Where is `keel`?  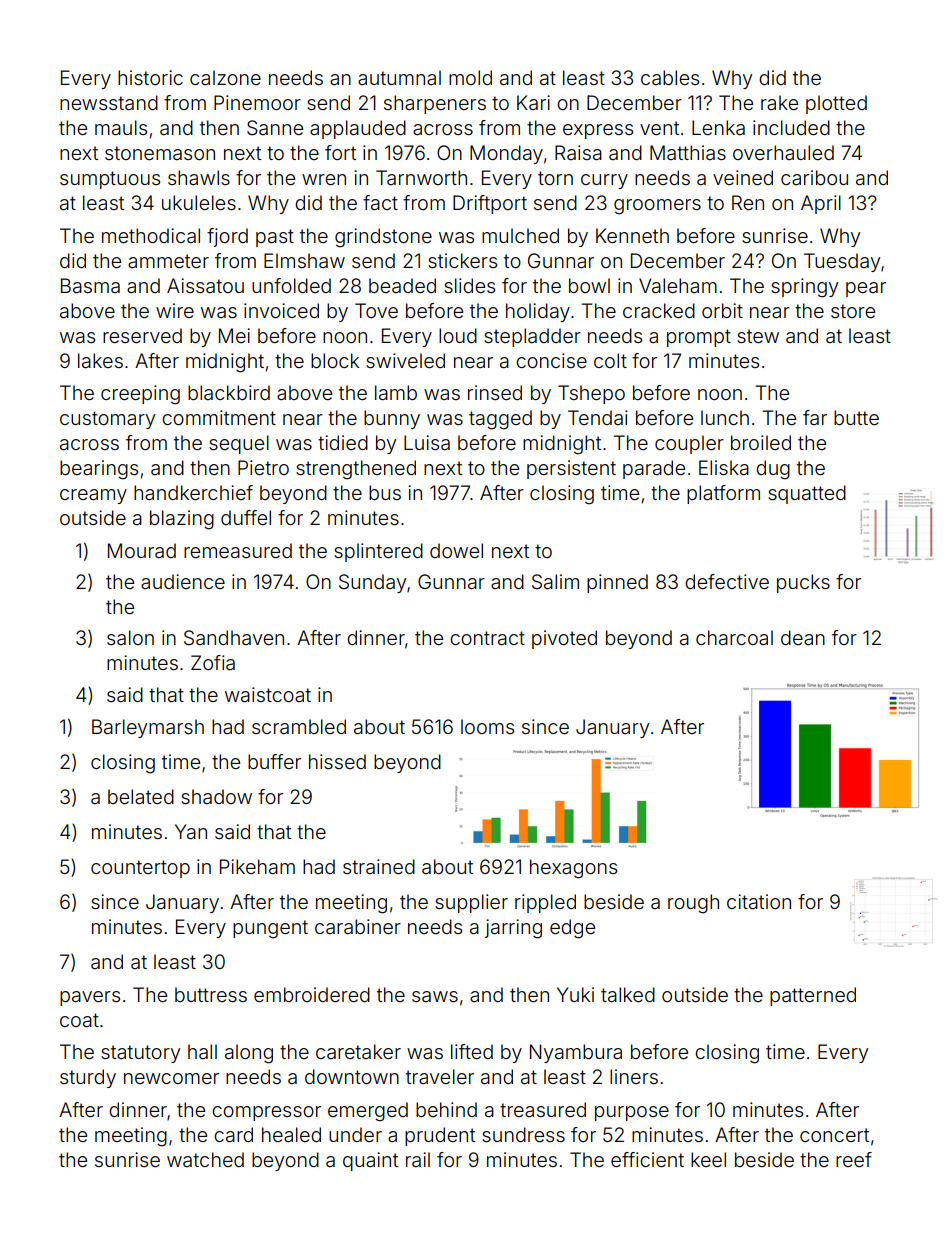
keel is located at coordinates (708, 1159).
